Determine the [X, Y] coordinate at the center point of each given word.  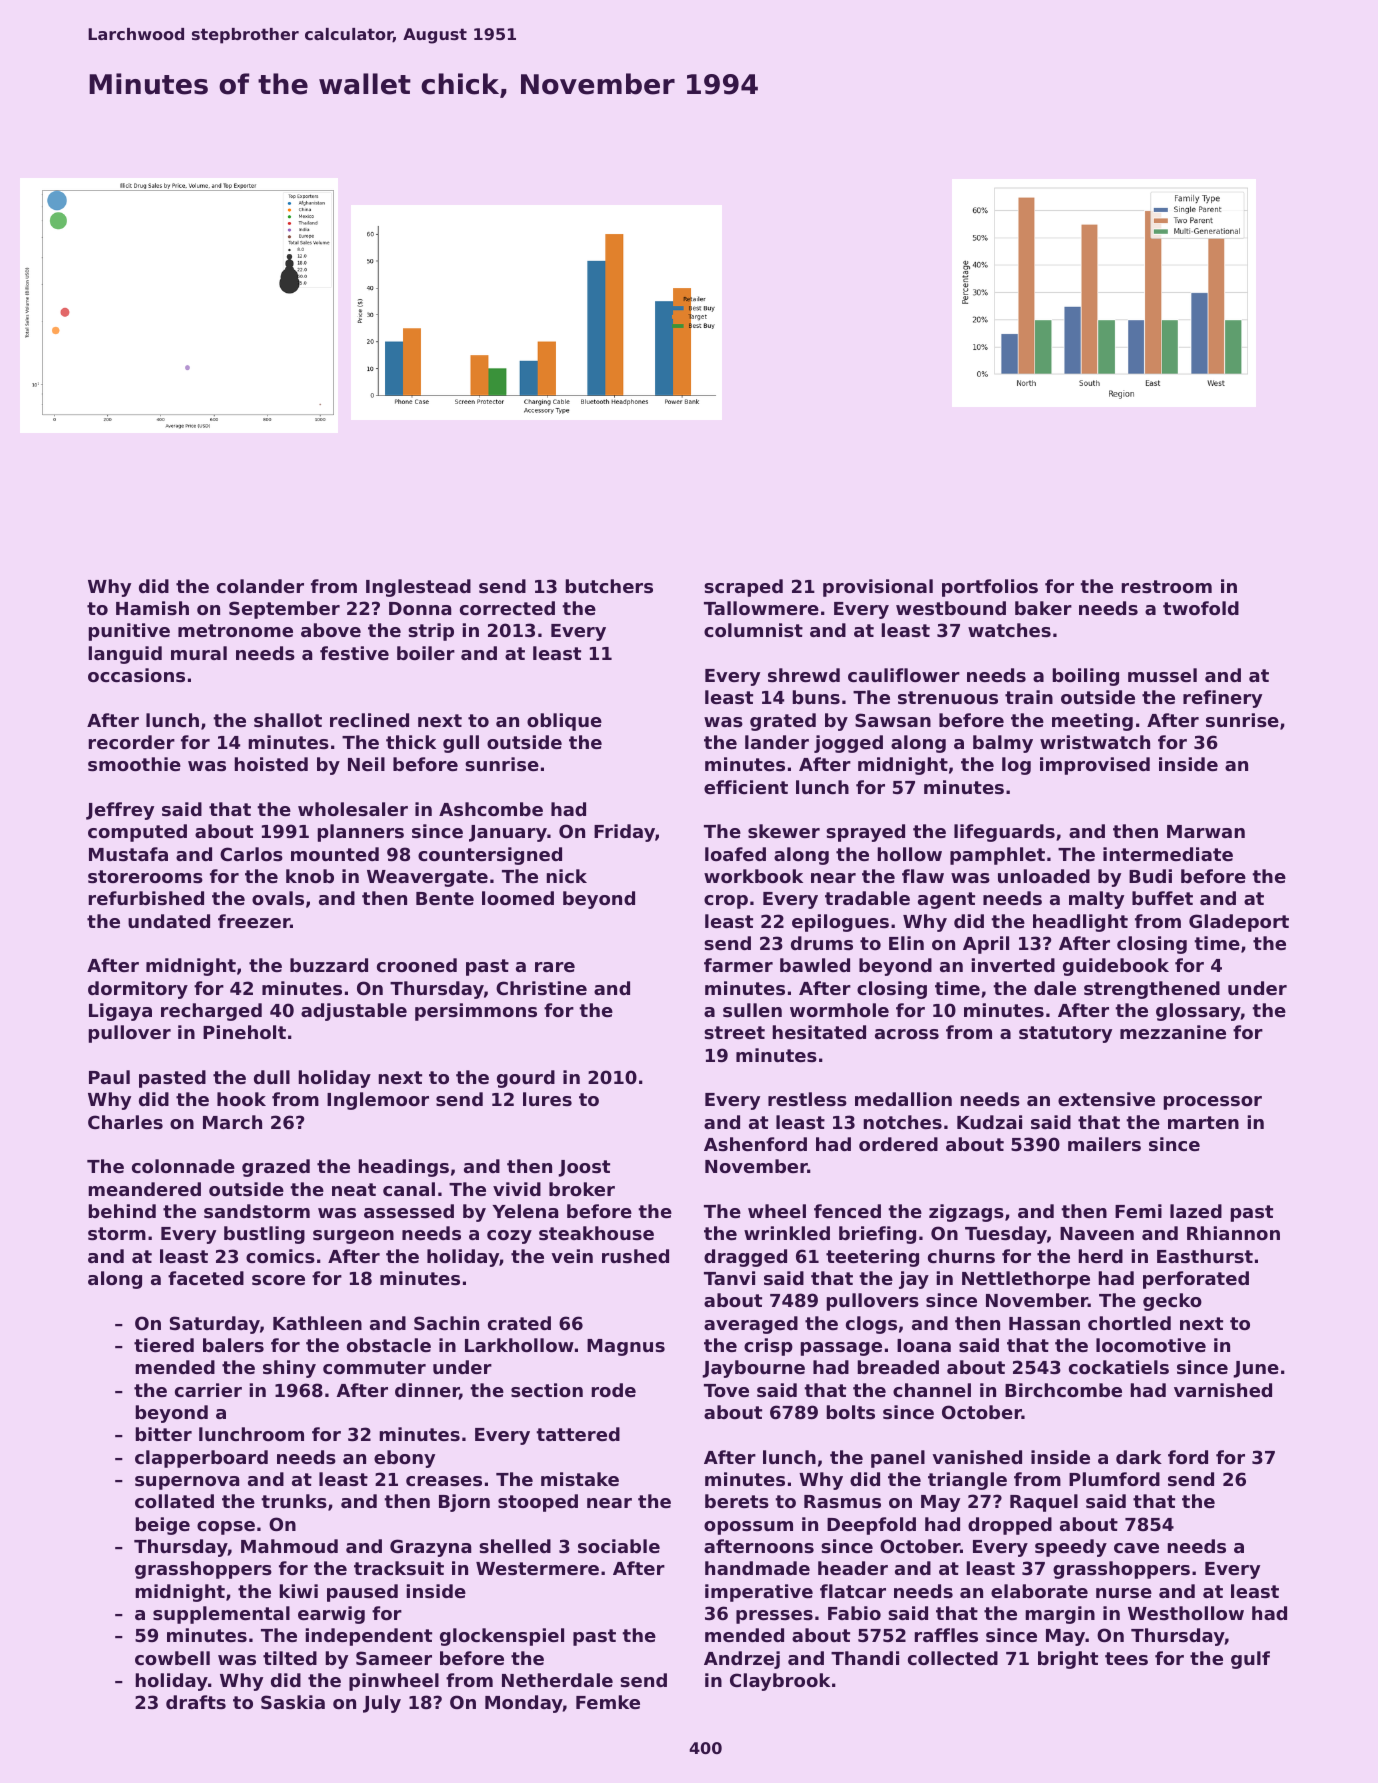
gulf [1250, 1660]
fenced [847, 1211]
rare [555, 967]
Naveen [1097, 1233]
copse [226, 1528]
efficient [746, 787]
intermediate [1168, 854]
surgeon [353, 1237]
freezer [254, 921]
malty [1096, 900]
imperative [759, 1593]
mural [199, 653]
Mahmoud [289, 1546]
